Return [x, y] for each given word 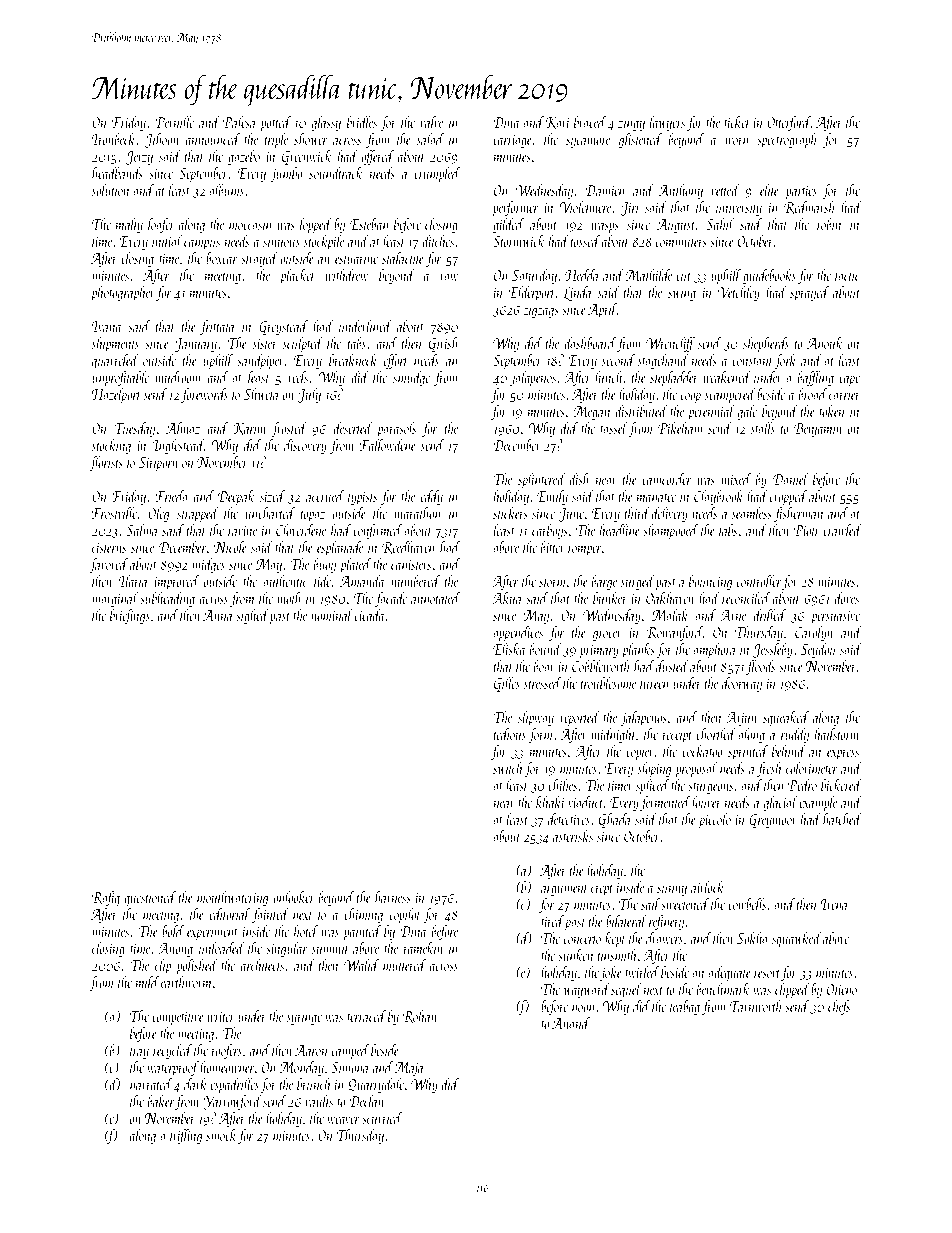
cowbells [747, 904]
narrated [151, 1084]
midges [208, 565]
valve [431, 122]
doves [847, 598]
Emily [552, 497]
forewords [204, 395]
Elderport [532, 293]
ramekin [423, 948]
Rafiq [106, 899]
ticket [737, 122]
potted [276, 123]
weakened [727, 377]
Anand [571, 1023]
